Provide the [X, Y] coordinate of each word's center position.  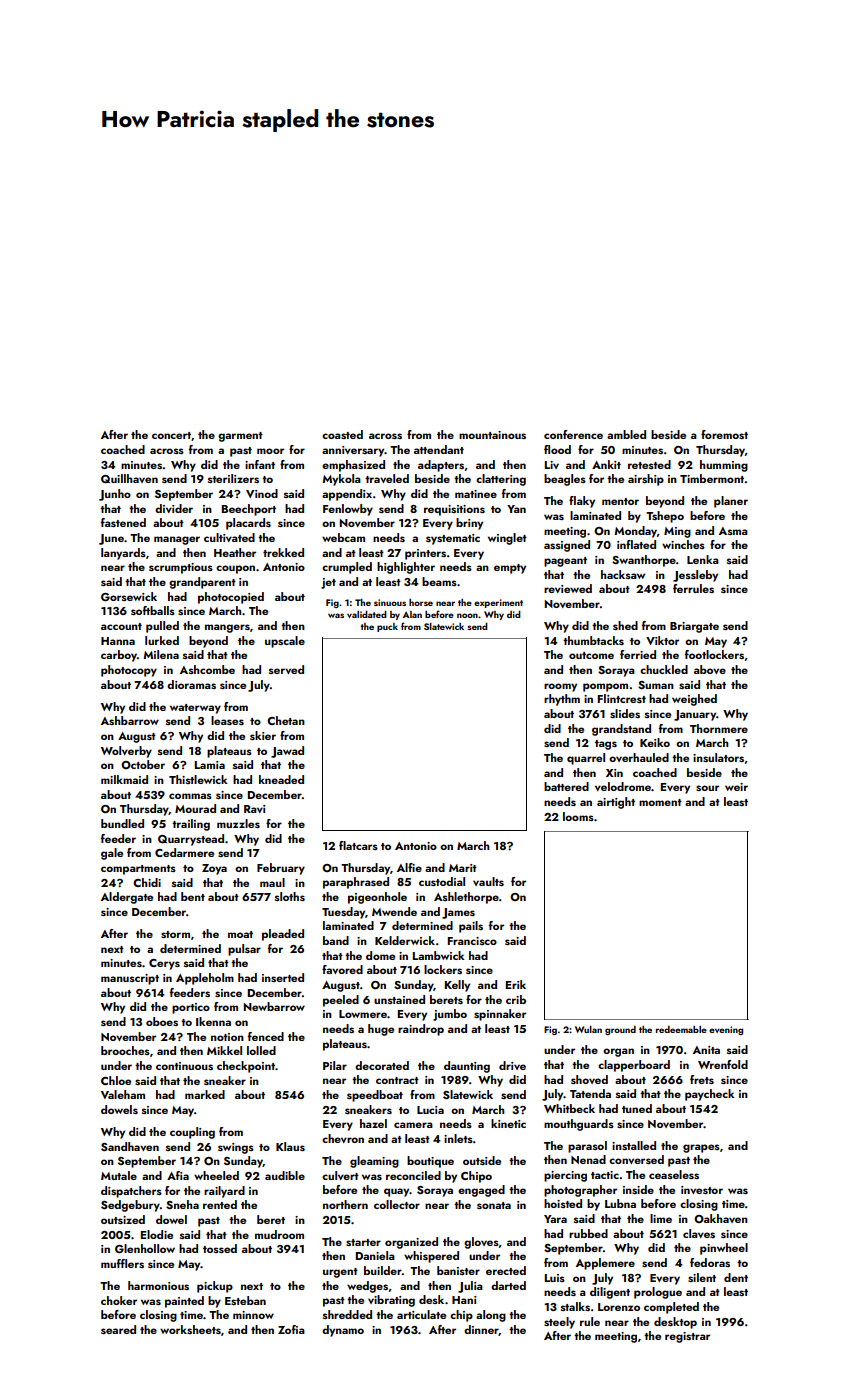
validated [367, 614]
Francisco [472, 941]
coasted [342, 434]
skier [263, 735]
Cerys [164, 964]
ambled [626, 434]
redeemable [681, 1029]
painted [184, 1302]
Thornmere [719, 728]
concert [171, 435]
